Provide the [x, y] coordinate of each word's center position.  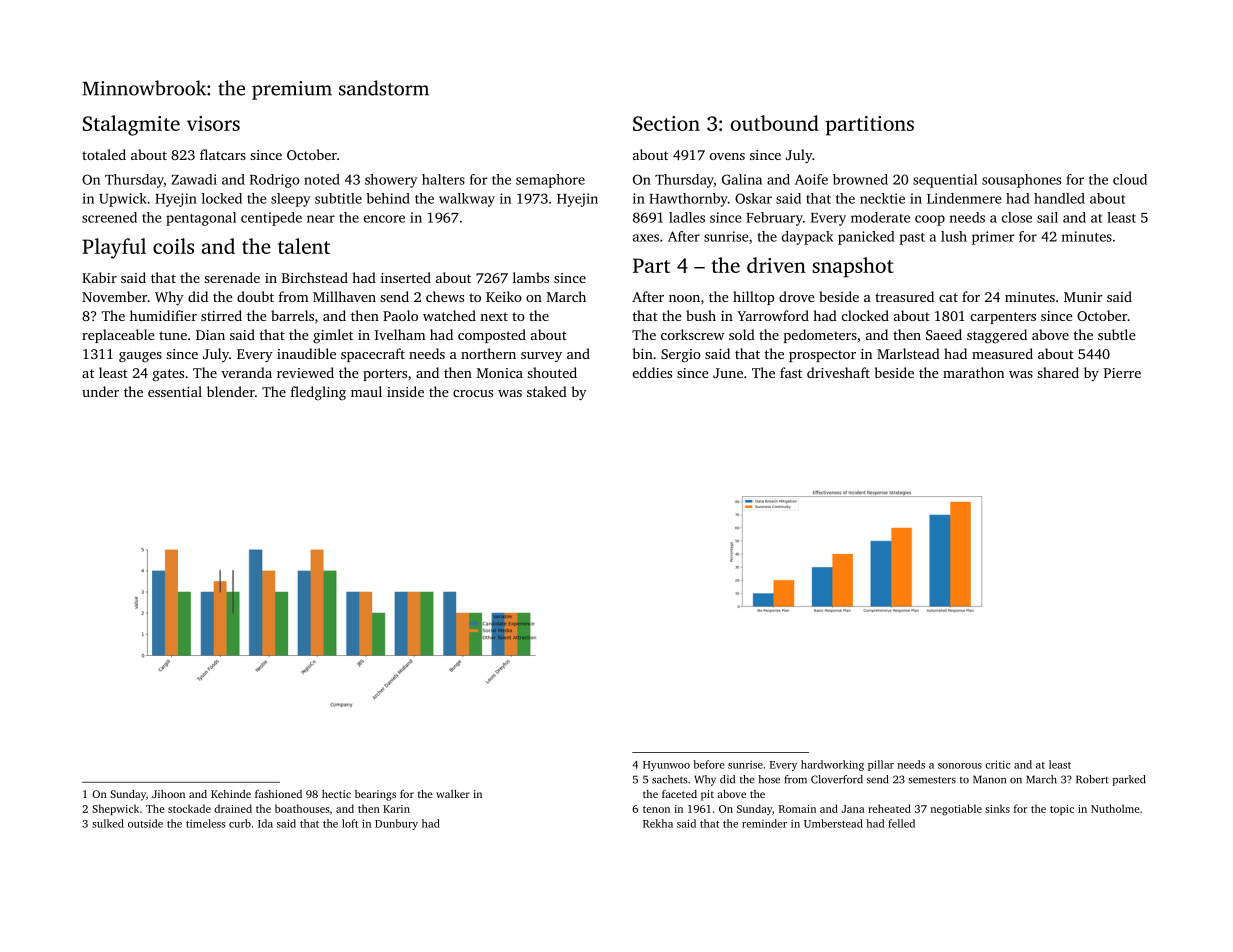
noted [322, 179]
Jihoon [168, 794]
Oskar [753, 198]
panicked [866, 238]
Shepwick [115, 809]
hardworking [832, 765]
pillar [881, 765]
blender [231, 391]
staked [547, 391]
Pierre [1122, 373]
